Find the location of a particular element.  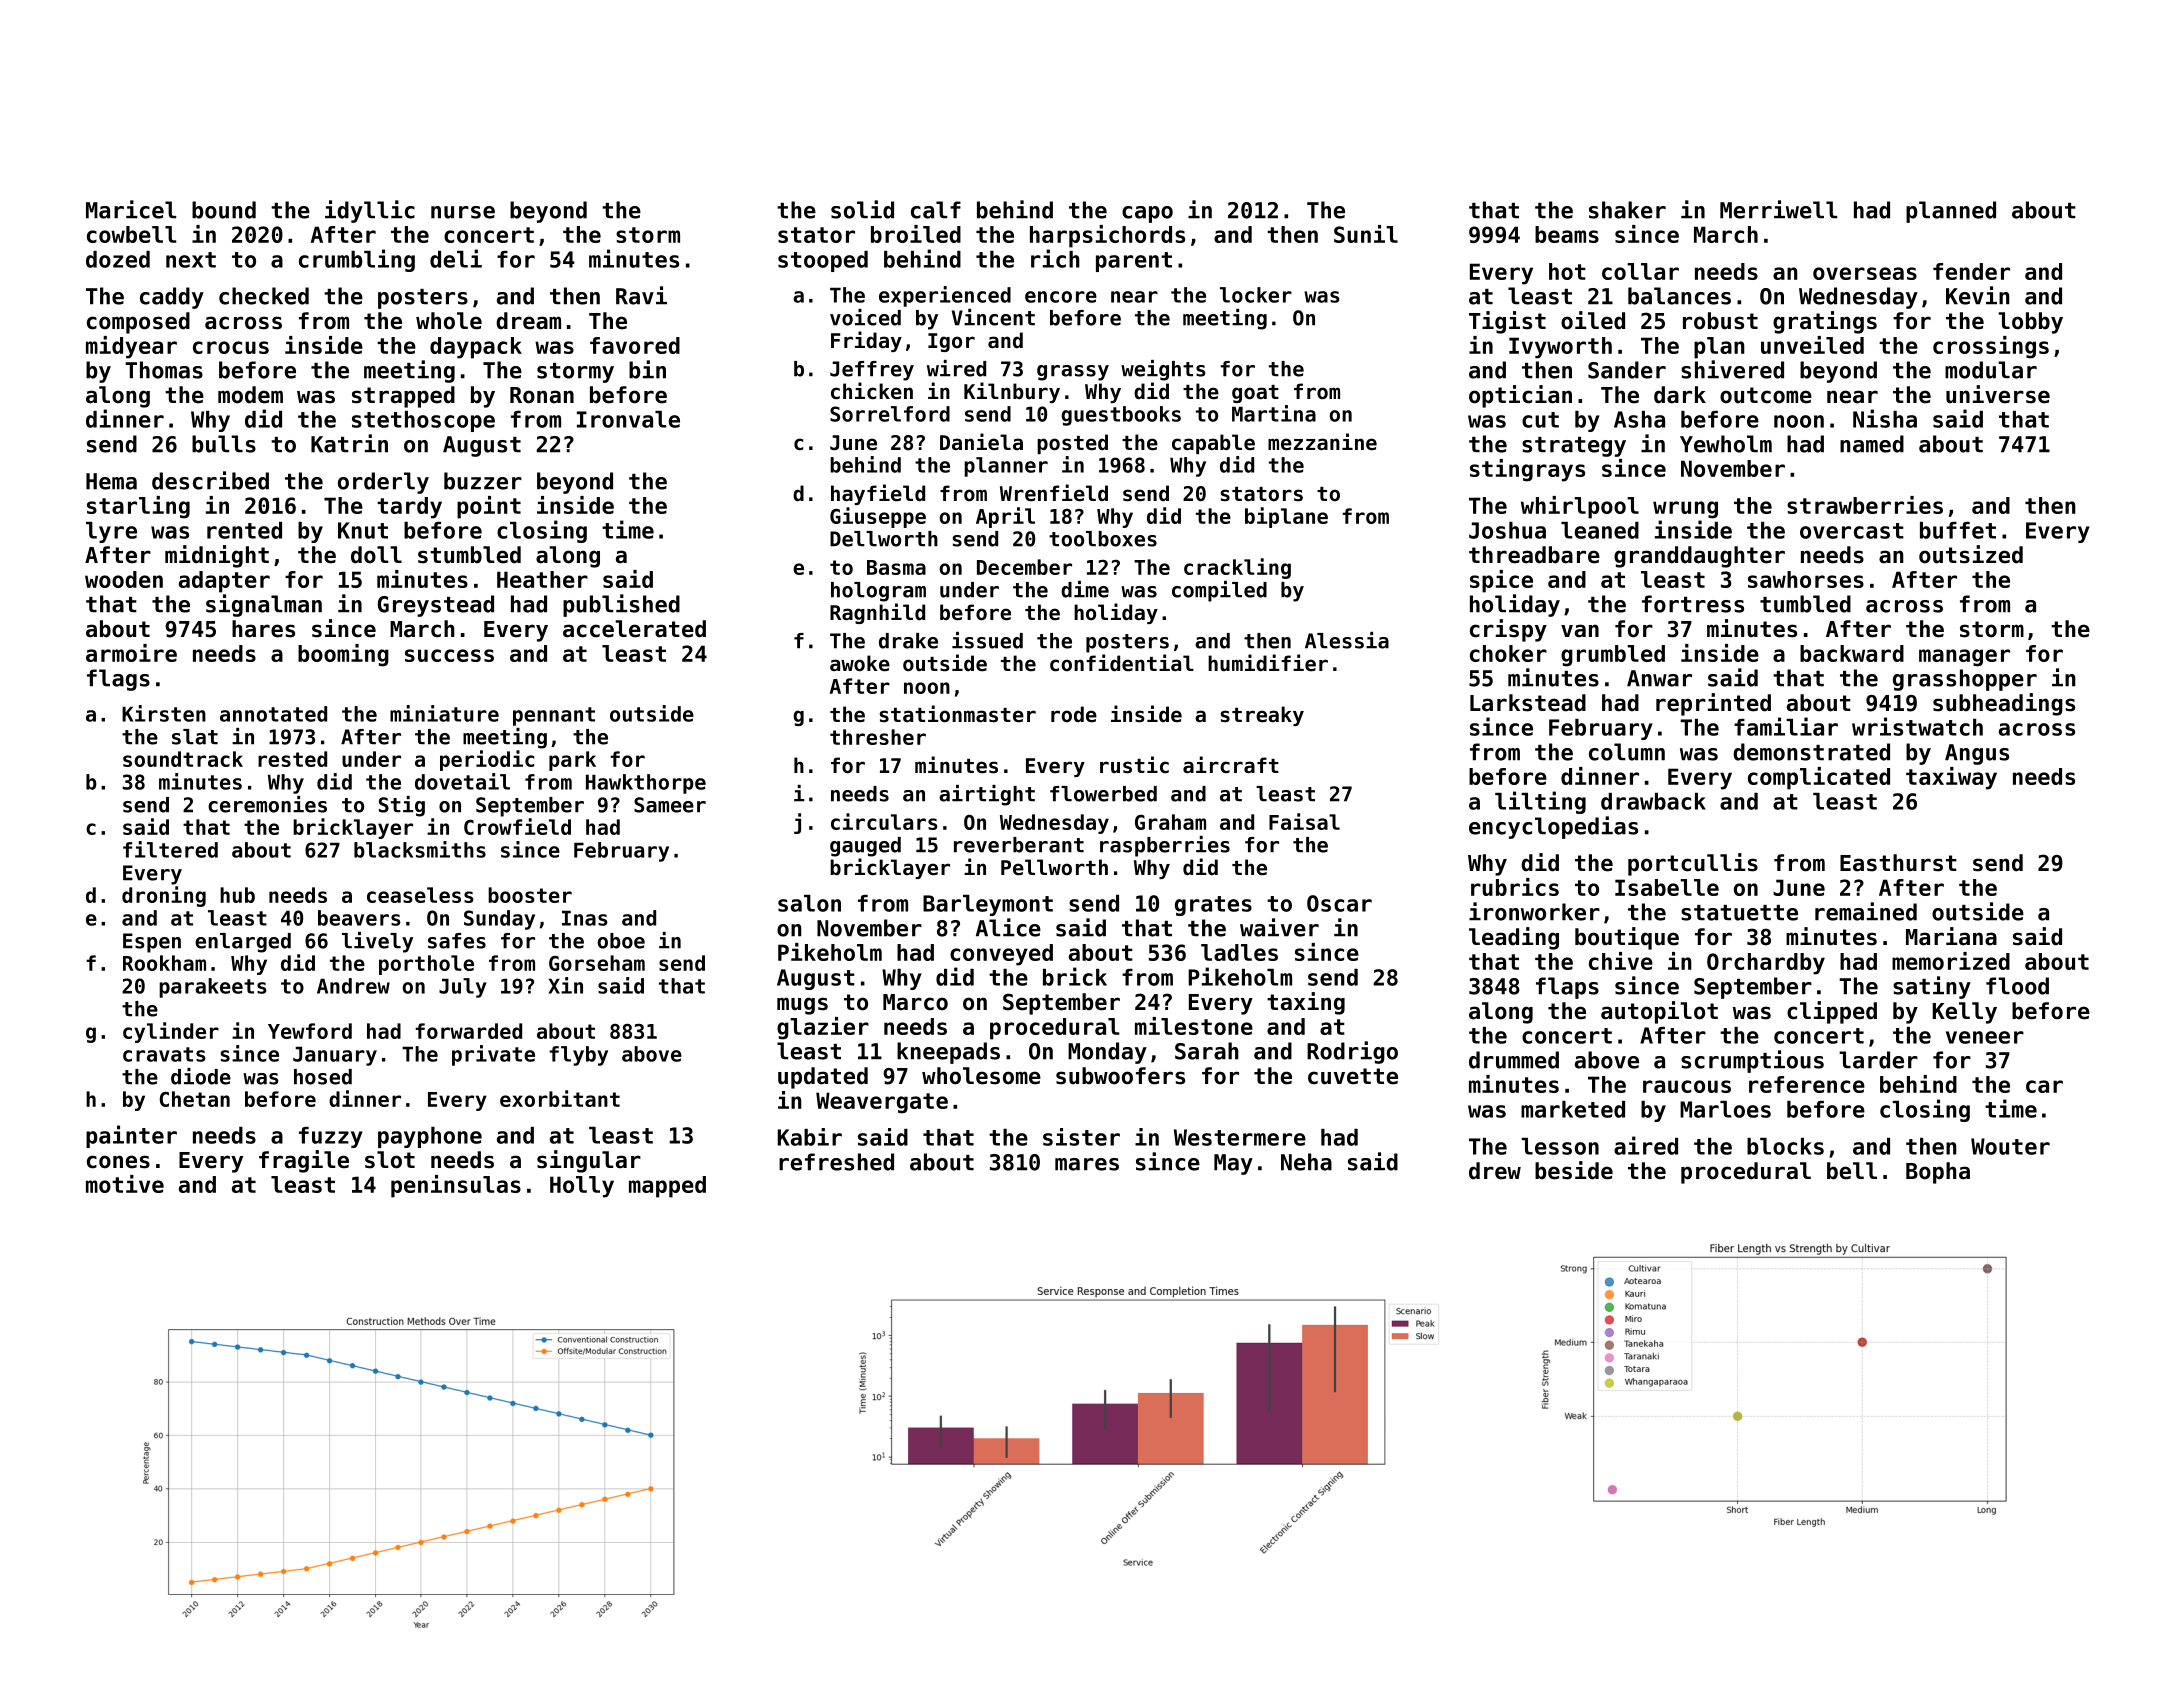

Holly is located at coordinates (582, 1187).
